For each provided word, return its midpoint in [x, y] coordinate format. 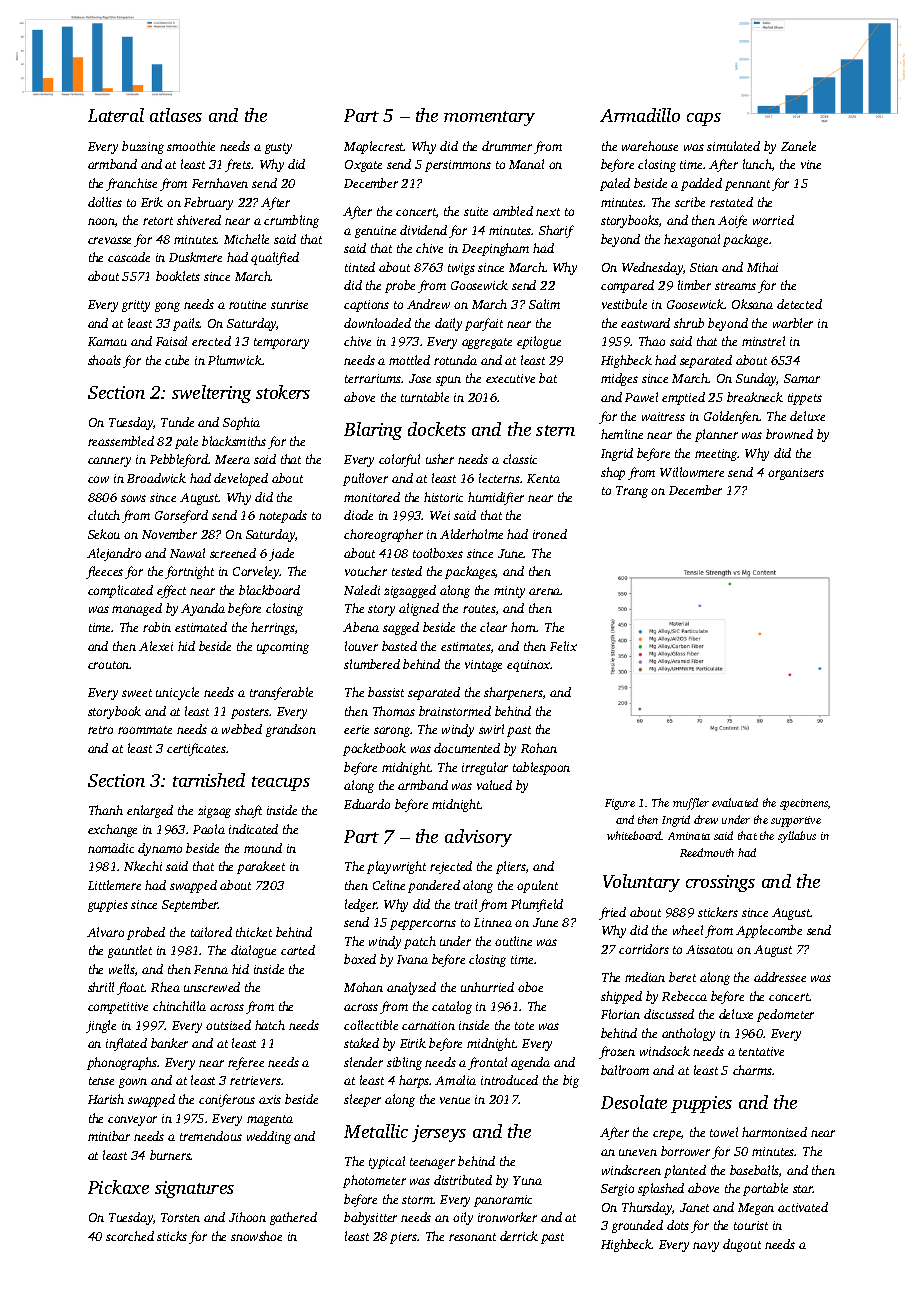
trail [466, 904]
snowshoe [256, 1236]
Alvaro [105, 932]
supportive [796, 821]
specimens [804, 804]
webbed [242, 729]
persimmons [458, 166]
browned [789, 434]
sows [133, 498]
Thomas [394, 711]
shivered [199, 220]
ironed [550, 534]
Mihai [762, 267]
